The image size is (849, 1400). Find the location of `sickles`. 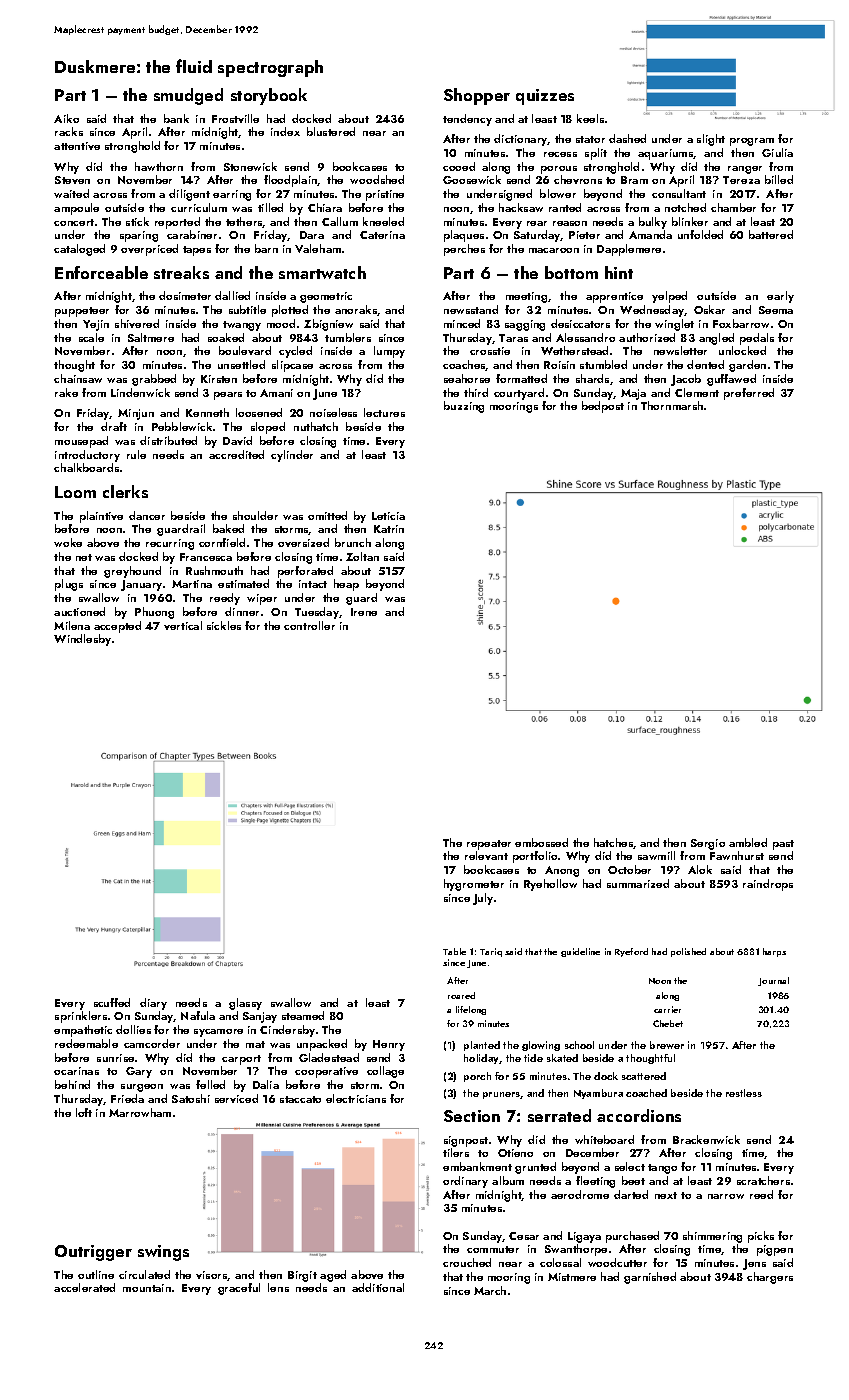

sickles is located at coordinates (224, 625).
